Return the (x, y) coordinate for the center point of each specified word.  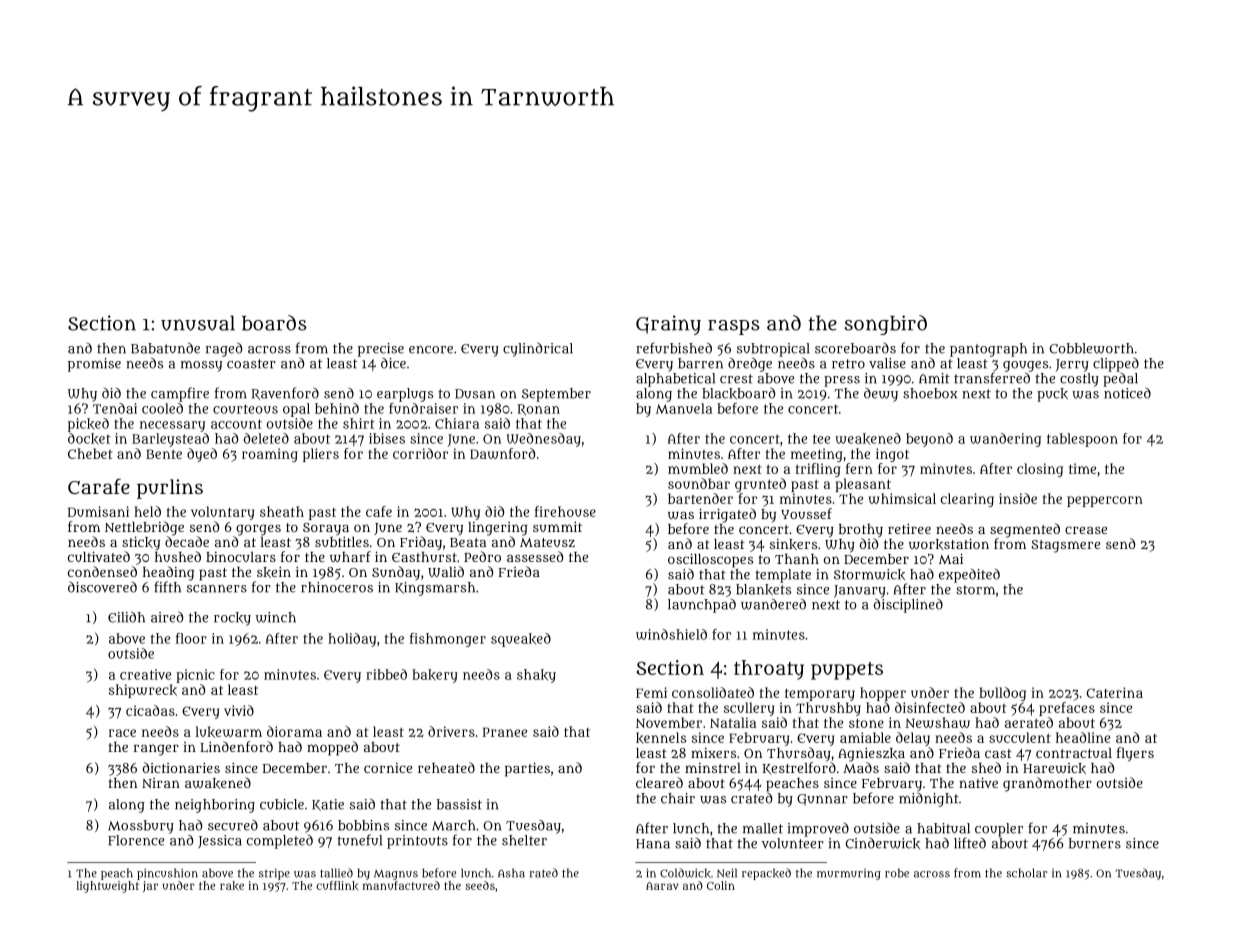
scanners (217, 589)
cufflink (337, 886)
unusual (198, 323)
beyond (929, 440)
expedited (969, 576)
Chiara (457, 423)
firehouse (565, 511)
